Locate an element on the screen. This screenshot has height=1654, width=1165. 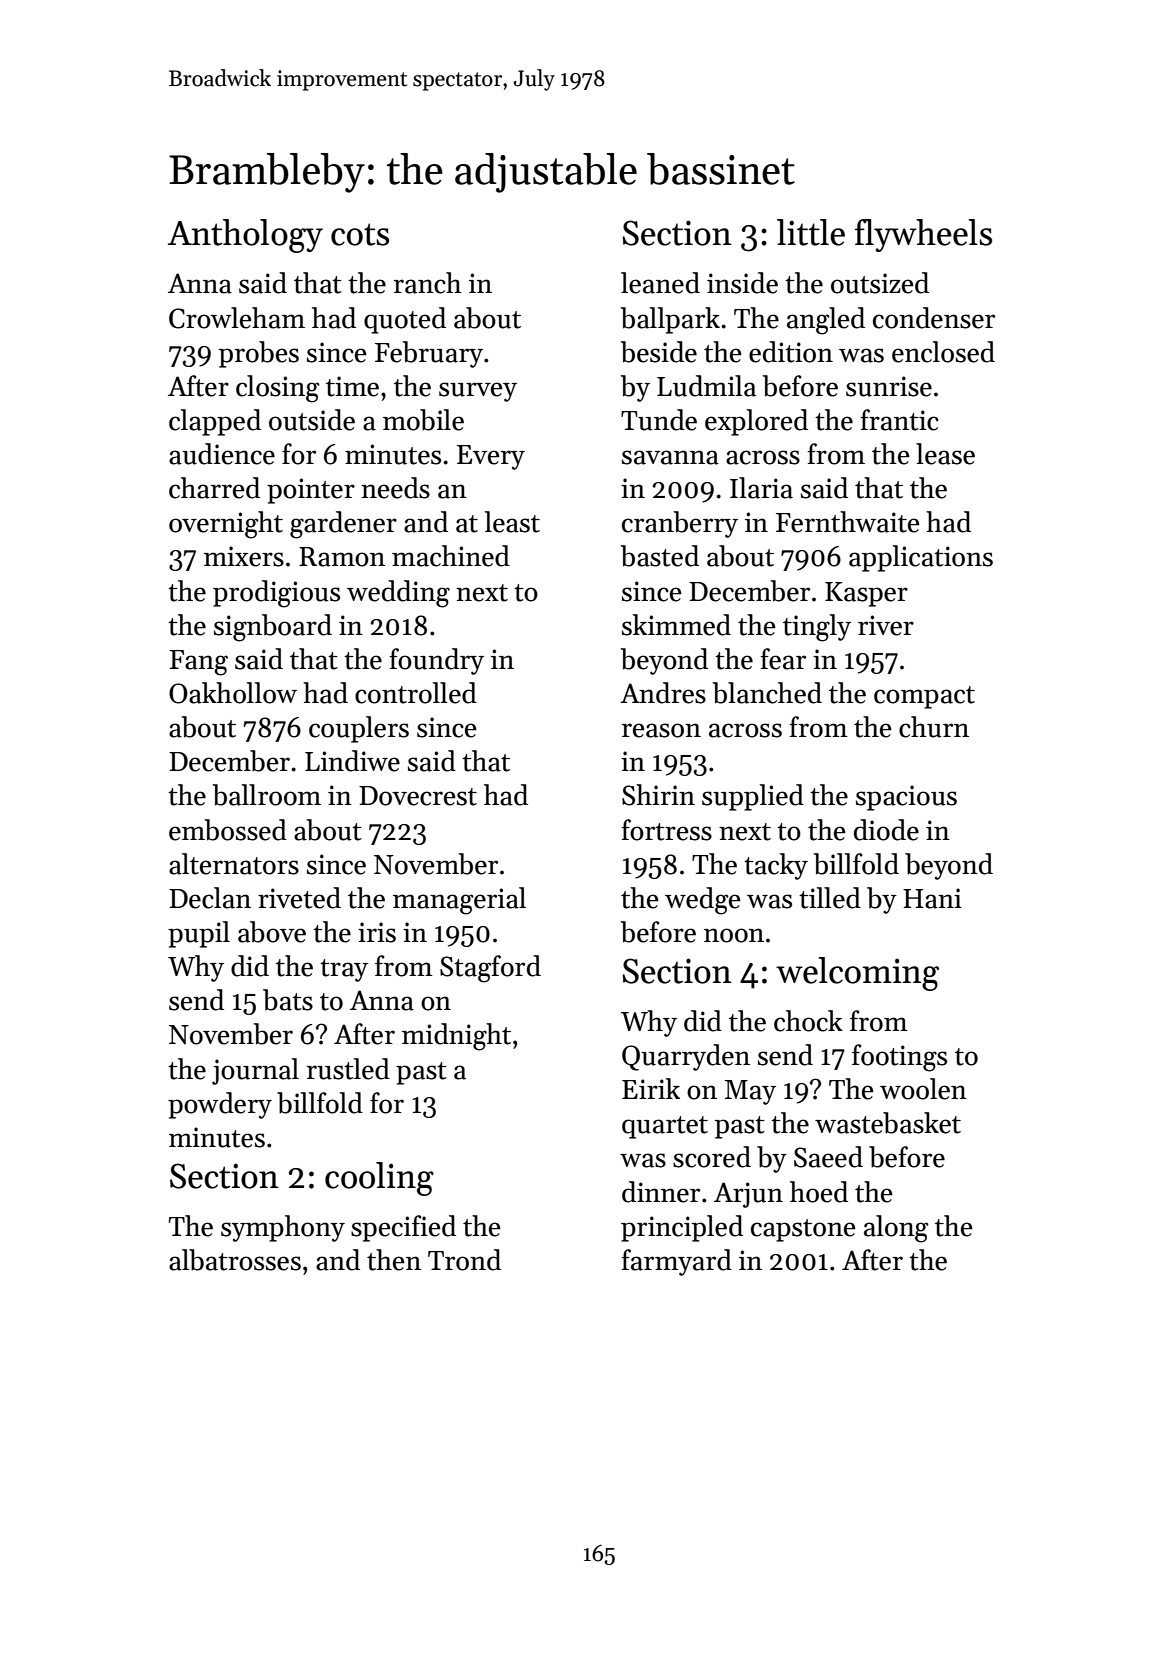
cots is located at coordinates (360, 234).
